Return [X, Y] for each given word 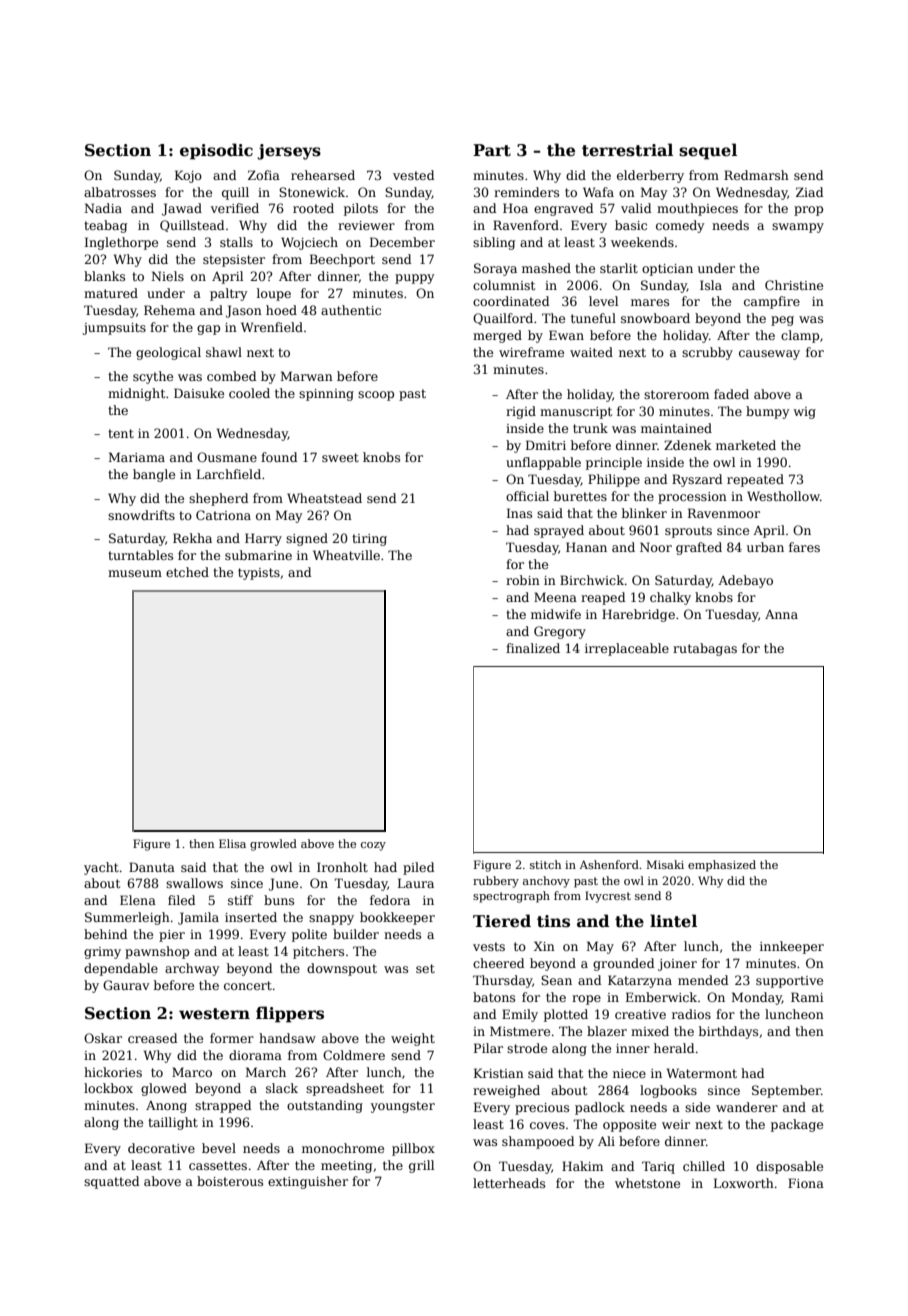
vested [414, 175]
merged [497, 336]
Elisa [232, 843]
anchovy [546, 882]
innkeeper [792, 947]
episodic [216, 151]
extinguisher [308, 1182]
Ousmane [227, 457]
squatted [112, 1182]
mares [650, 302]
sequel [708, 151]
